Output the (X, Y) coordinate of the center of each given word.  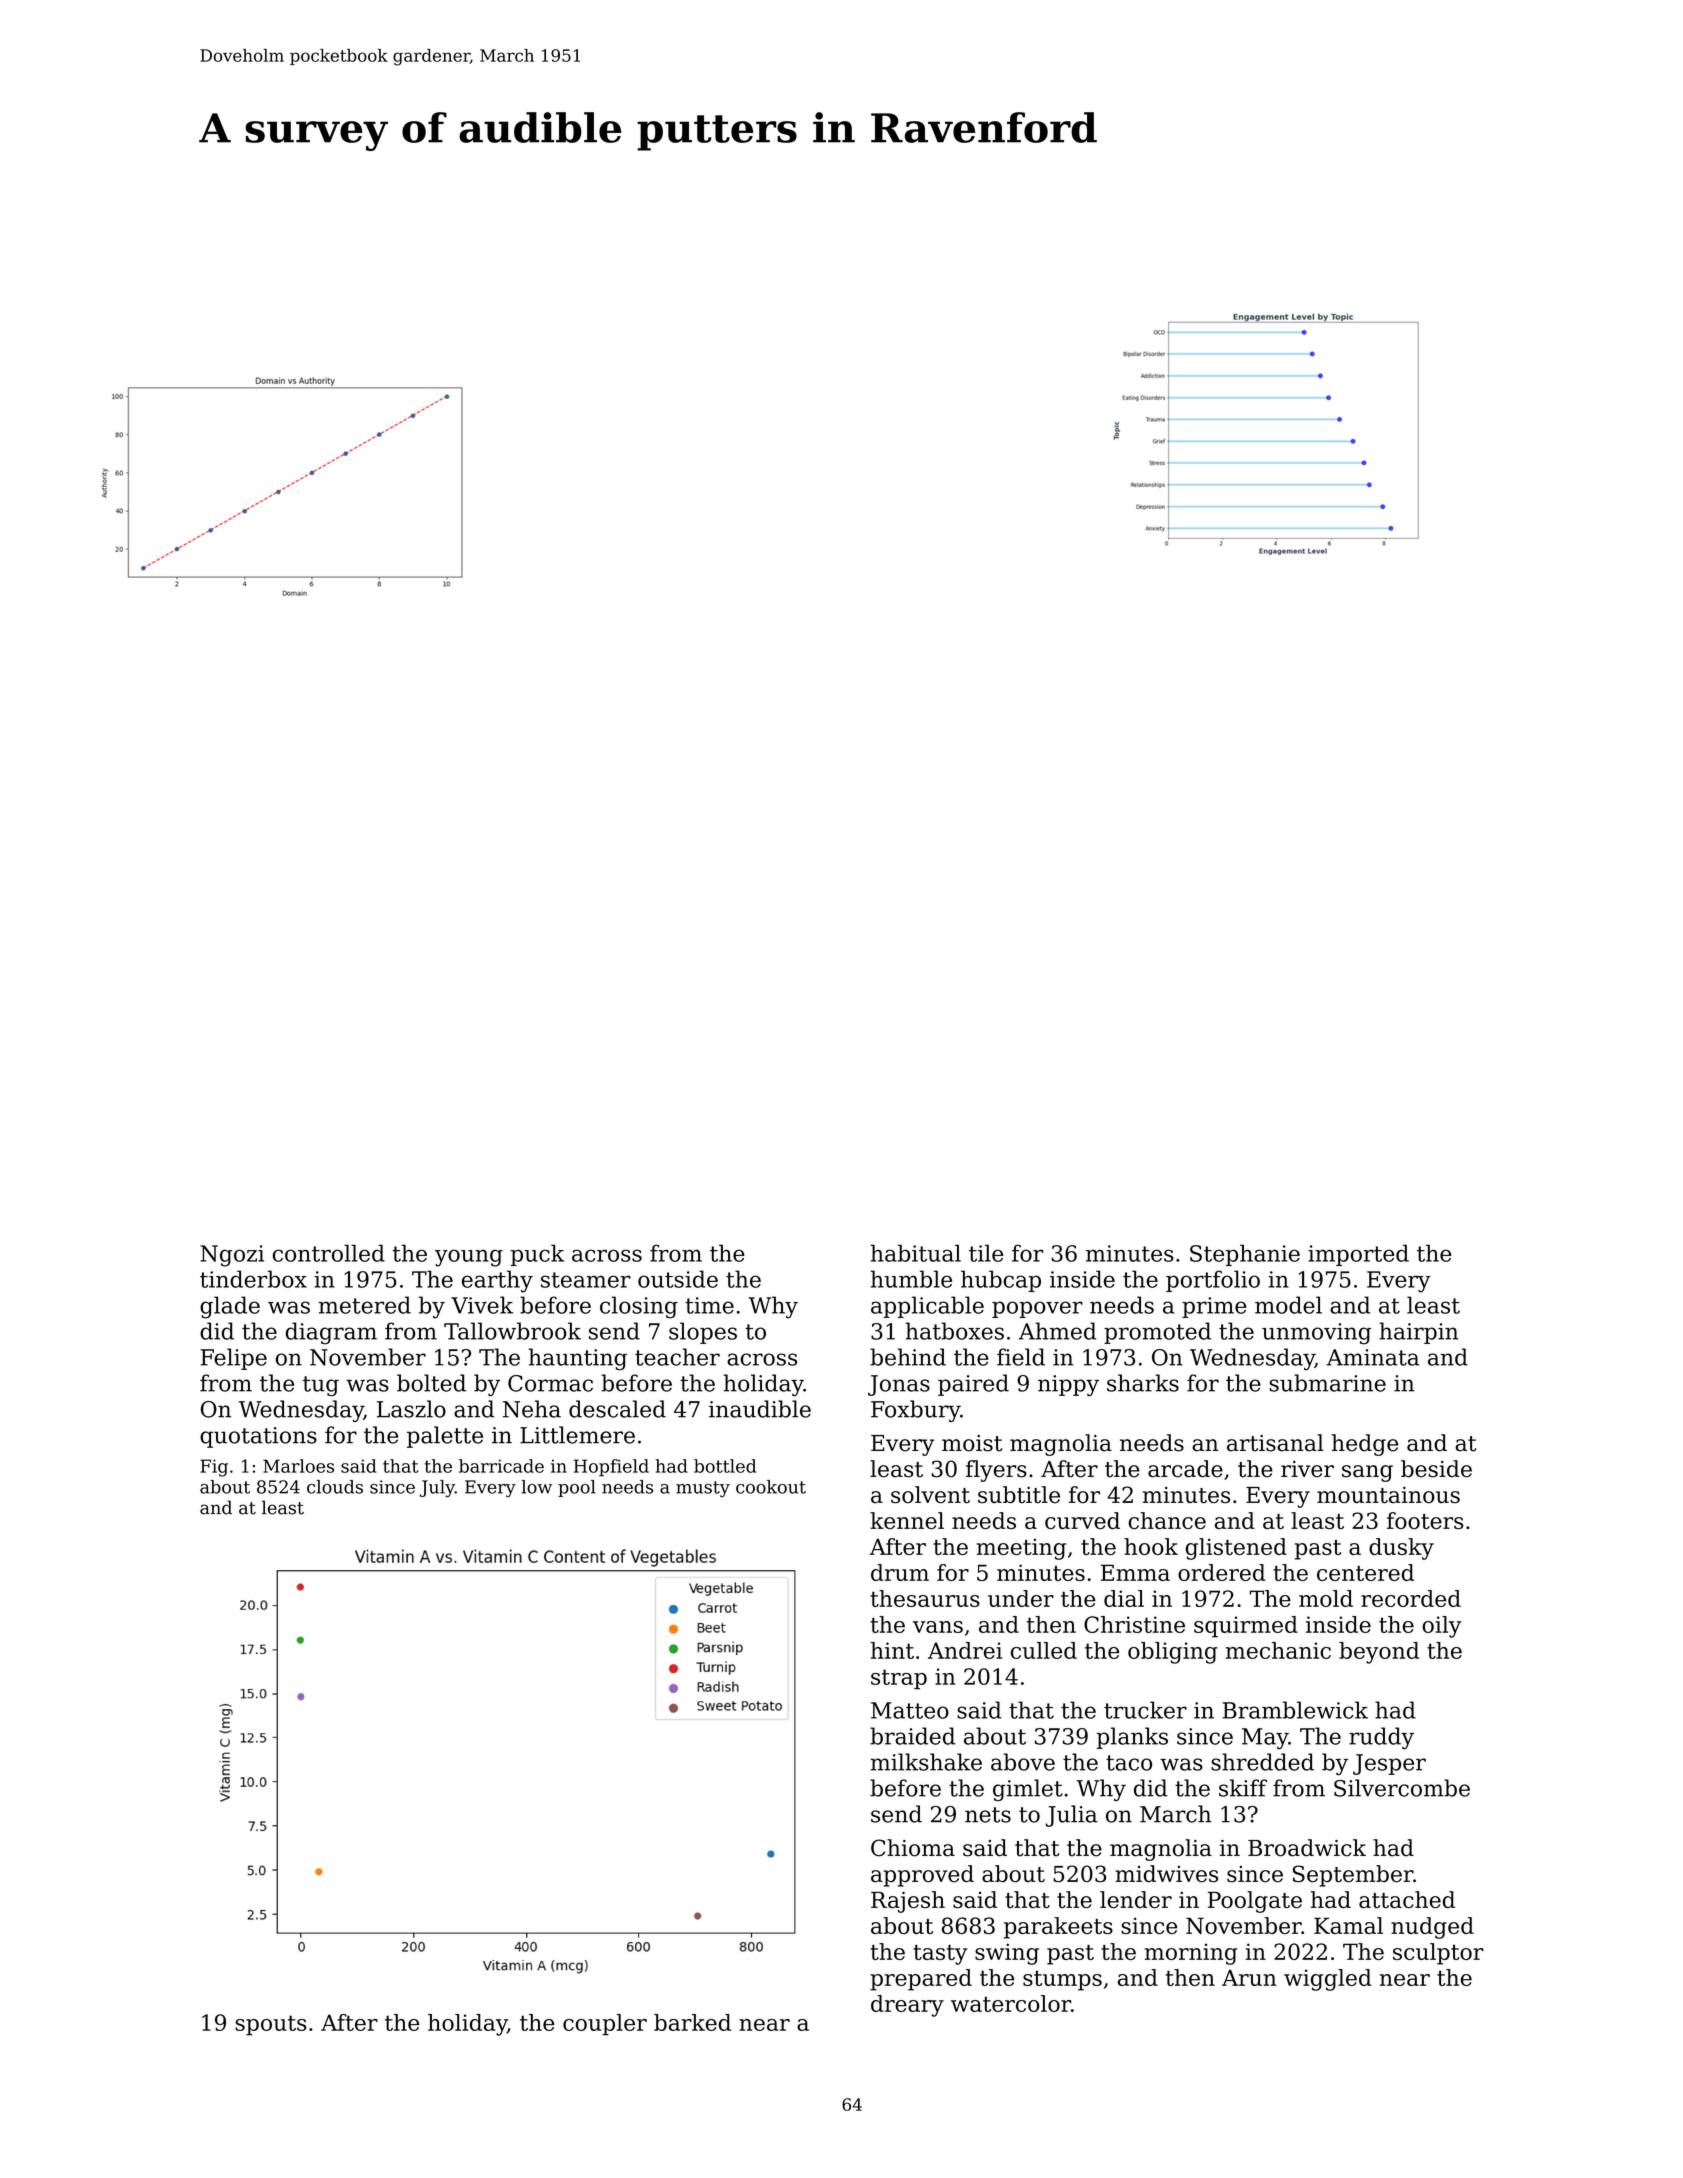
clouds (335, 1487)
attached (1407, 1899)
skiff (1243, 1788)
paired (973, 1385)
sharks (1143, 1383)
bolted (431, 1383)
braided (912, 1736)
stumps (1062, 1981)
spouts (271, 2025)
